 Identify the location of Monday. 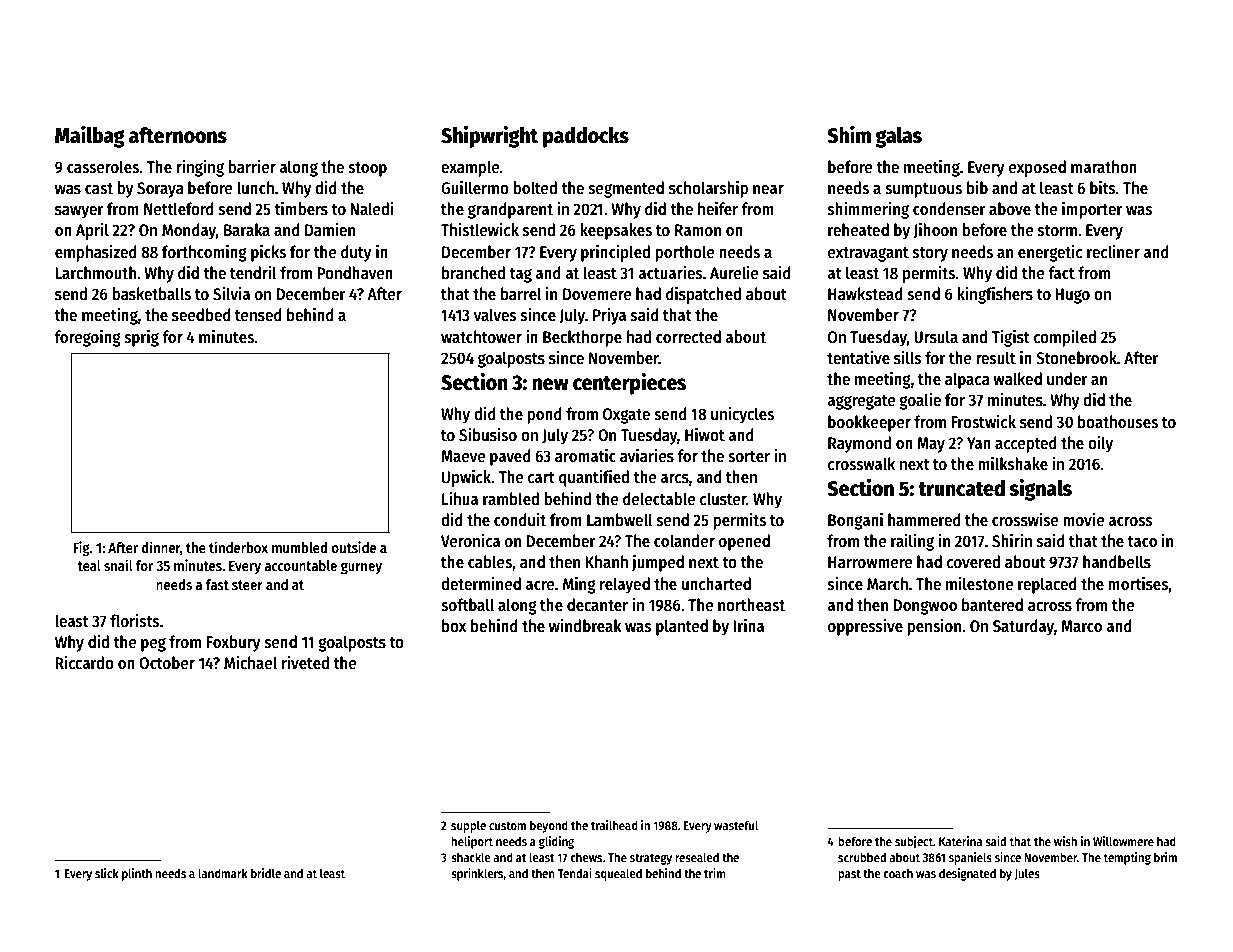
(189, 231).
